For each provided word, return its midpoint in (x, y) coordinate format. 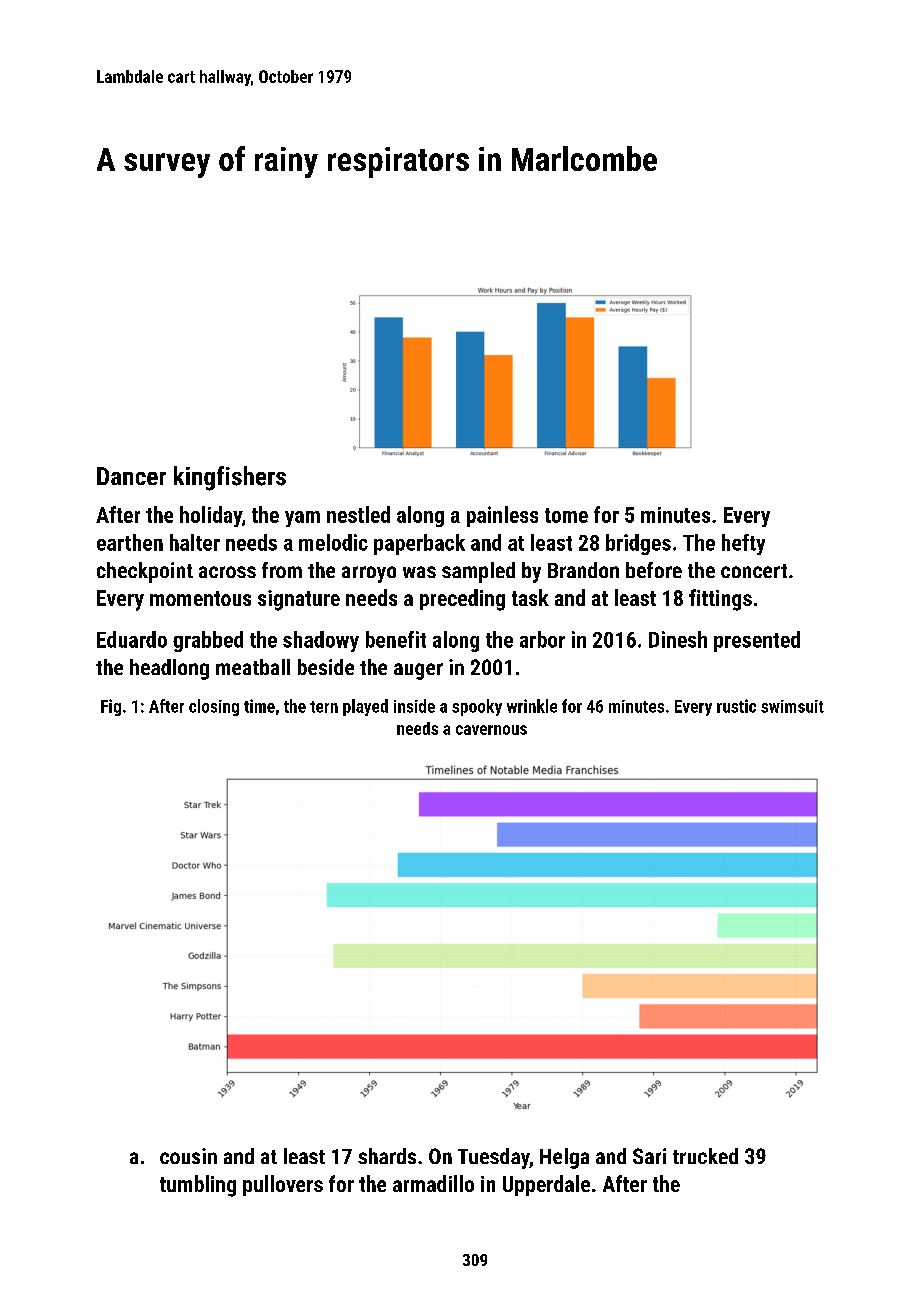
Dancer (131, 476)
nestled (358, 514)
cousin (188, 1156)
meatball (253, 667)
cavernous (491, 730)
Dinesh (678, 639)
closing (214, 707)
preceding (462, 600)
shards (387, 1156)
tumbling (198, 1186)
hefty (743, 544)
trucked (705, 1156)
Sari (649, 1156)
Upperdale (546, 1185)
